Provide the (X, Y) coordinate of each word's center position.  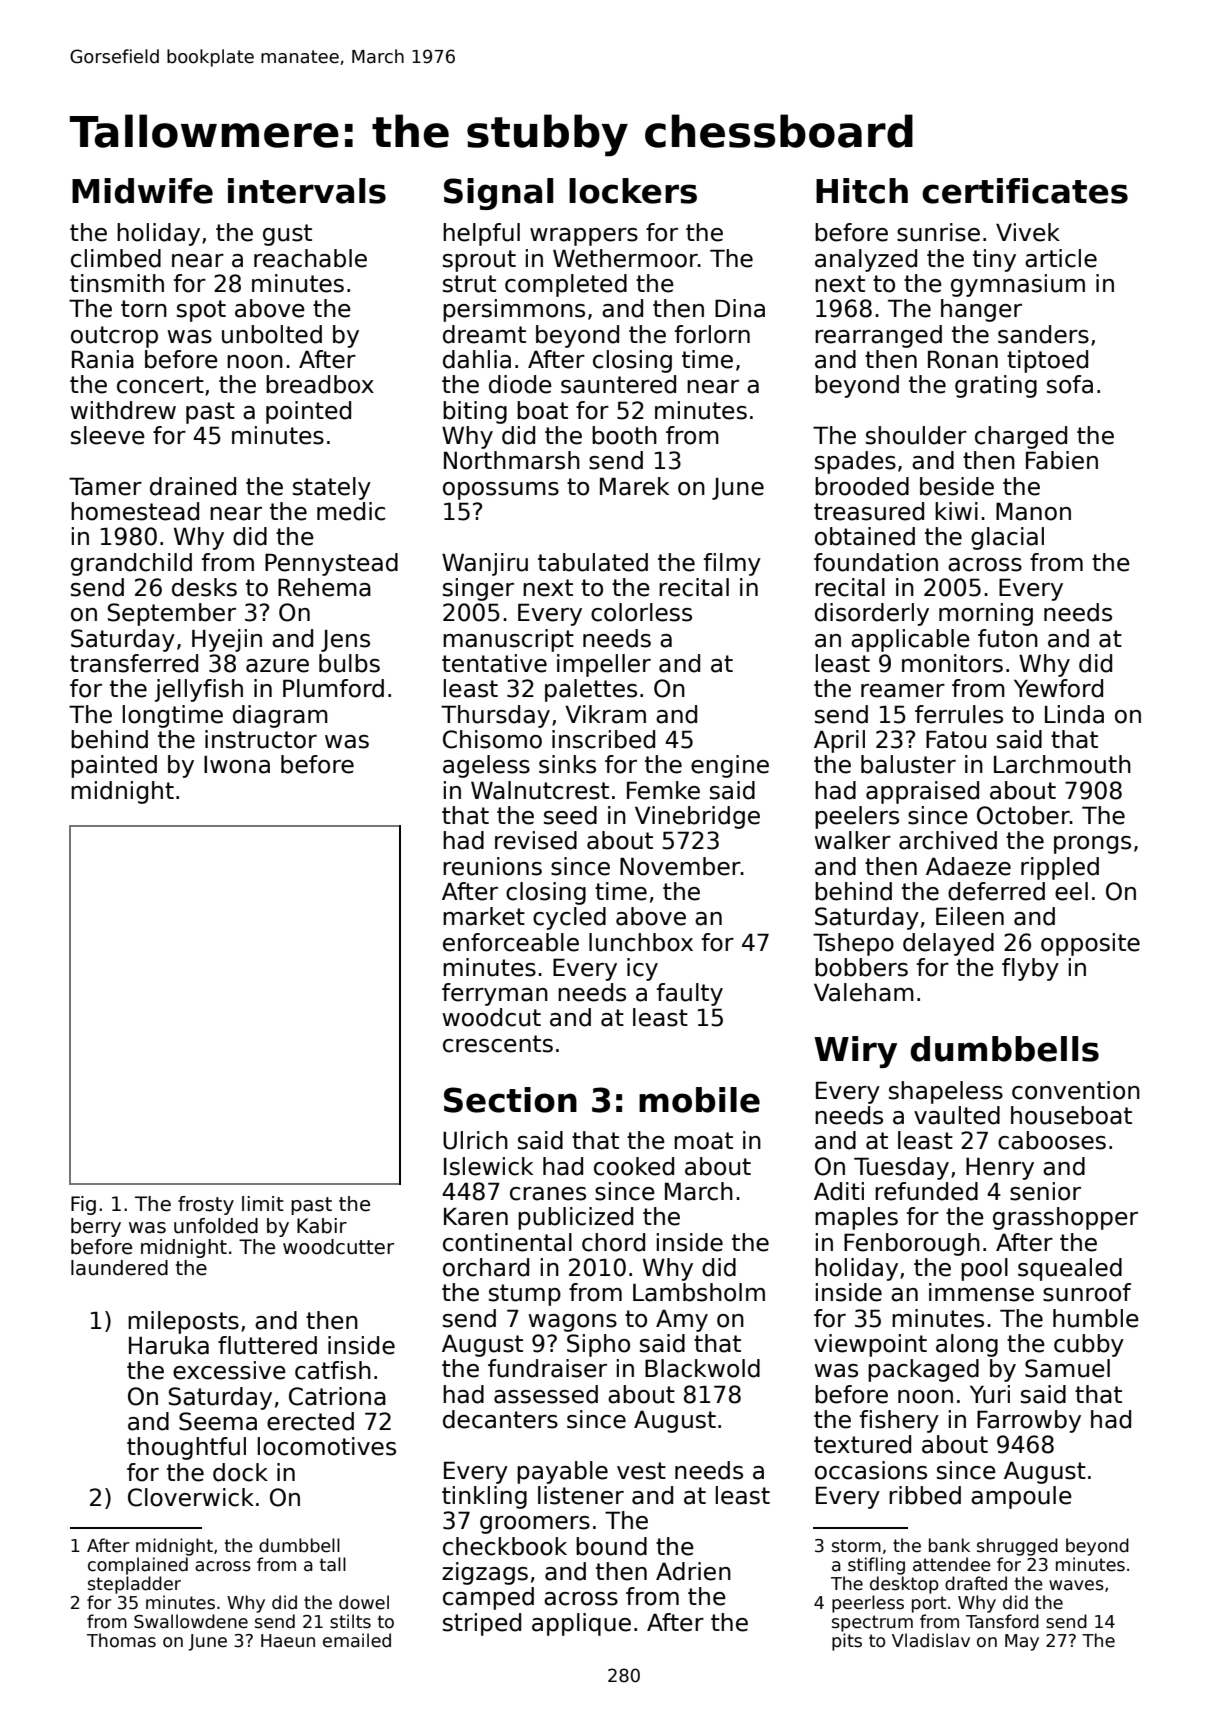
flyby (1030, 969)
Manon (1033, 511)
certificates (1025, 191)
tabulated (593, 562)
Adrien (693, 1571)
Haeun (288, 1641)
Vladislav (931, 1640)
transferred (134, 663)
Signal (498, 194)
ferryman (495, 994)
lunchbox (641, 942)
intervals (307, 191)
